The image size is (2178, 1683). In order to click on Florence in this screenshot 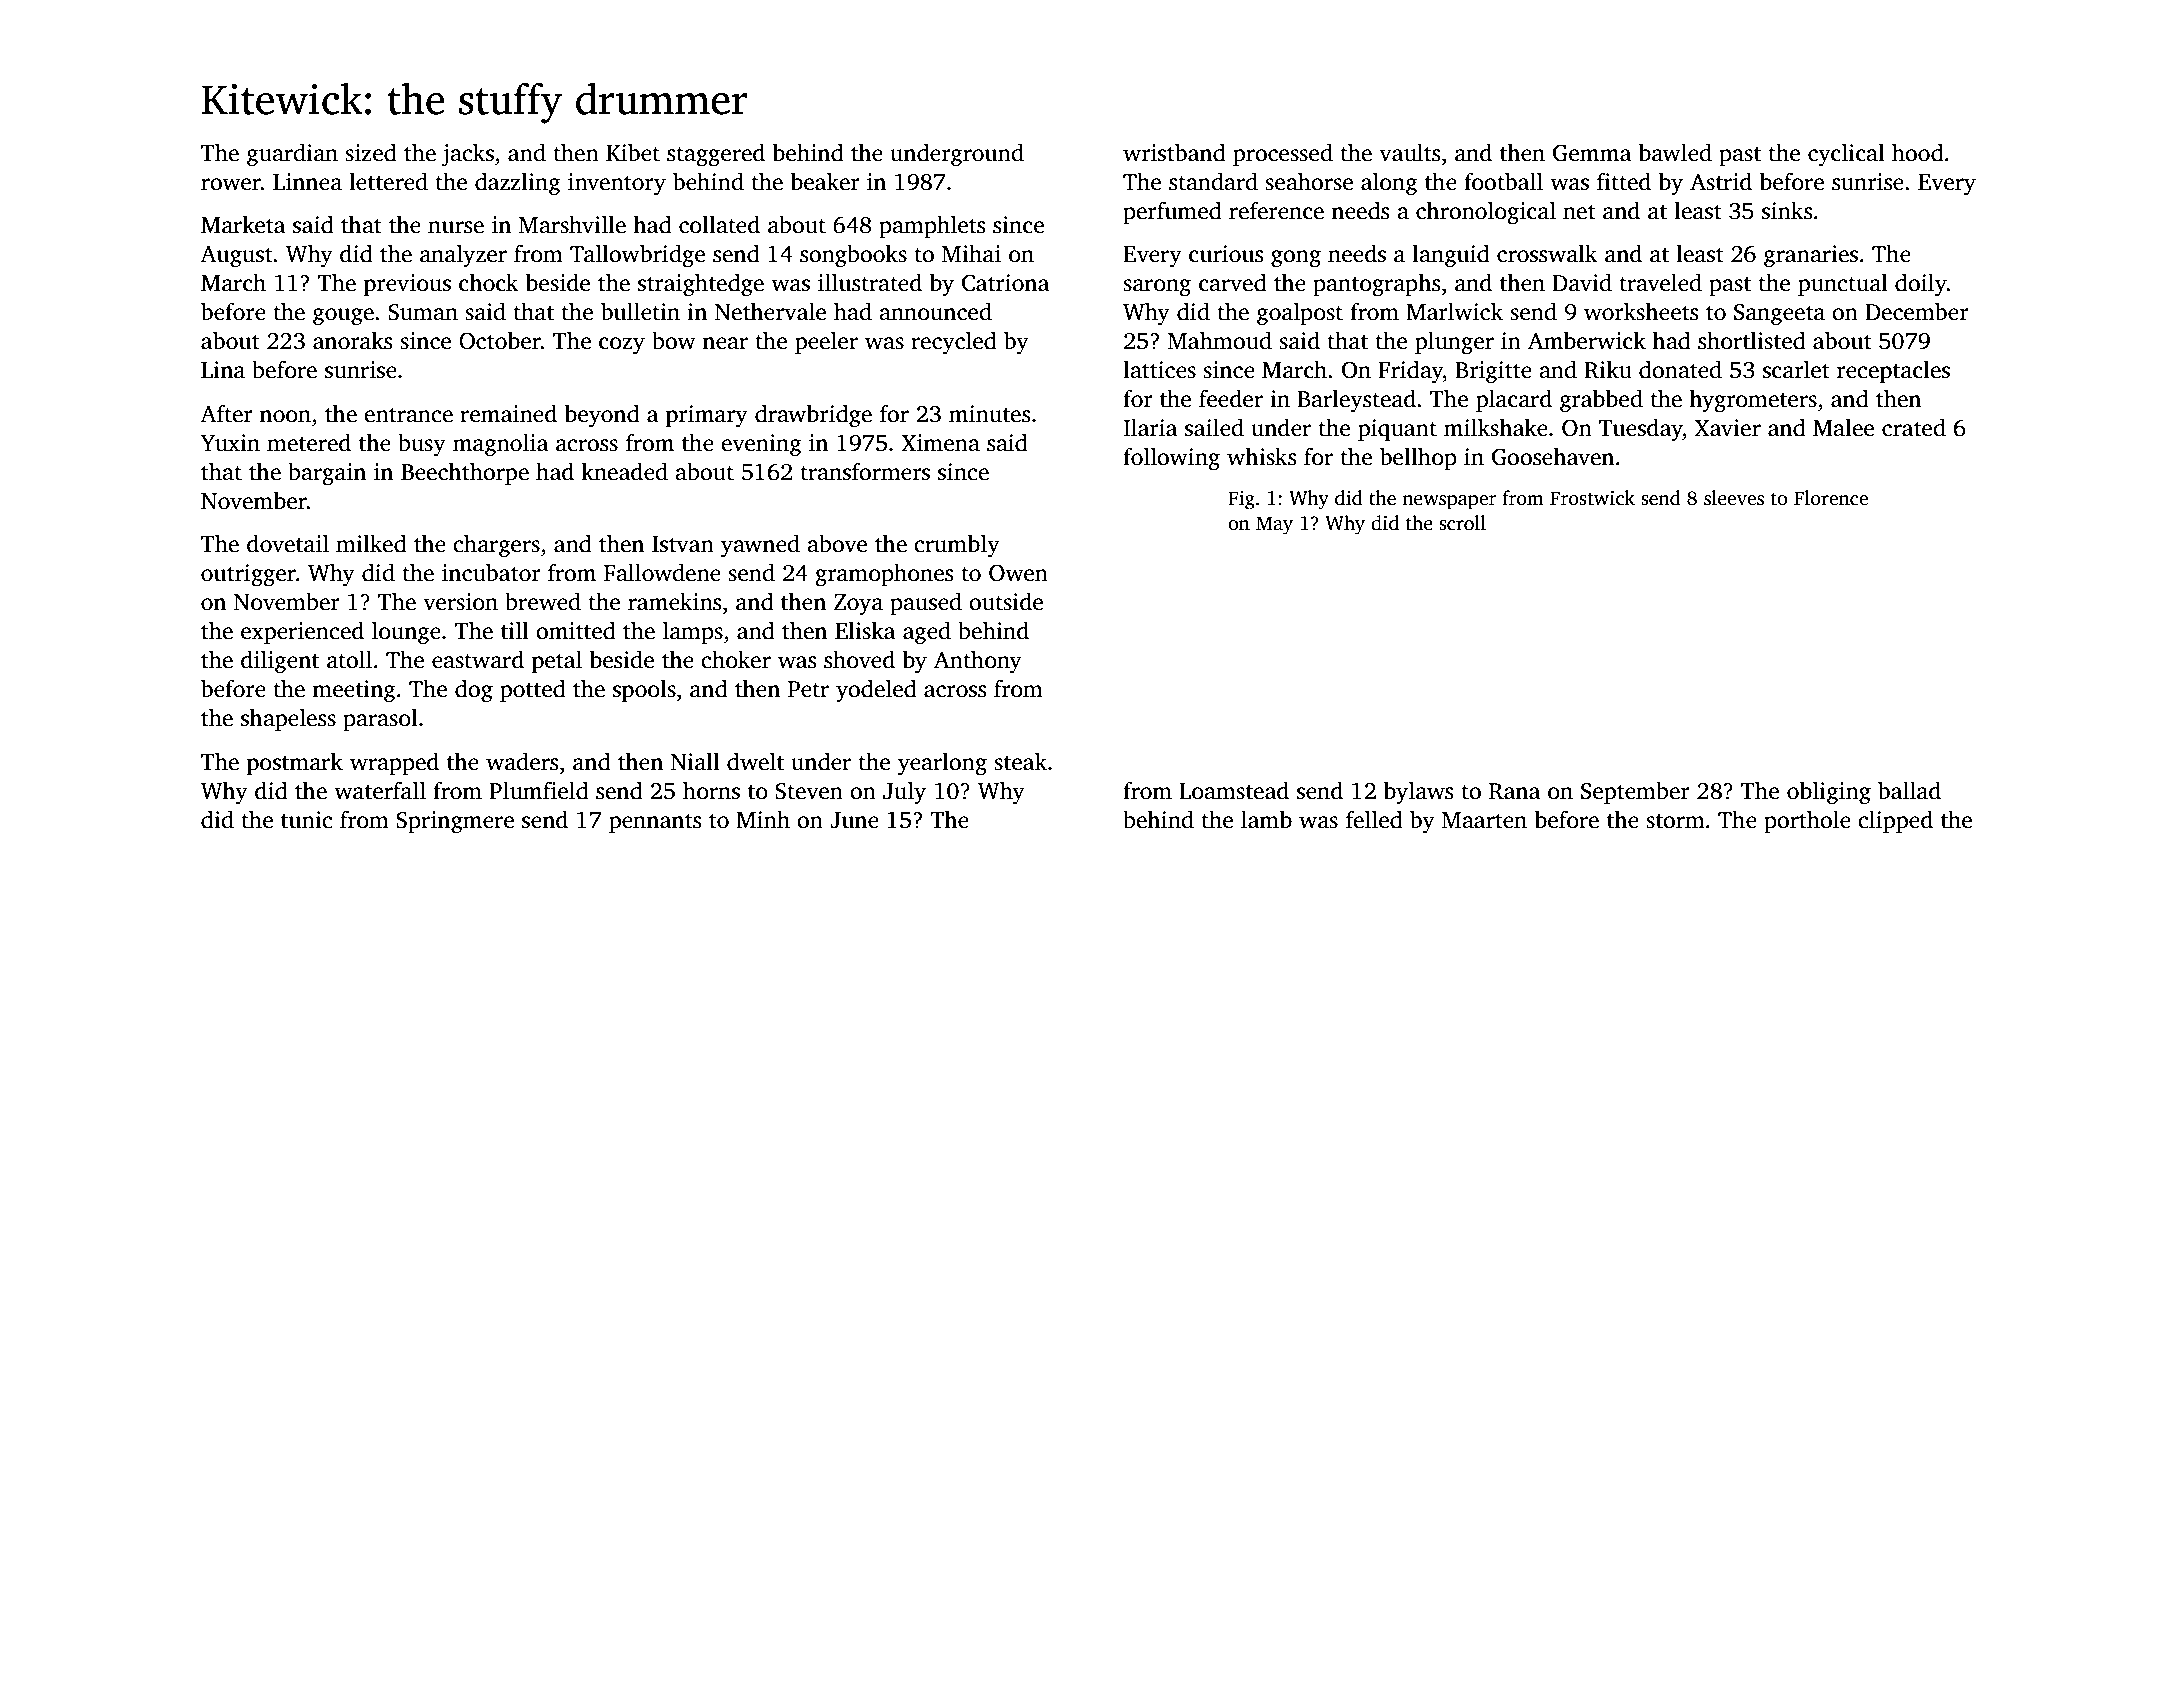, I will do `click(1831, 498)`.
